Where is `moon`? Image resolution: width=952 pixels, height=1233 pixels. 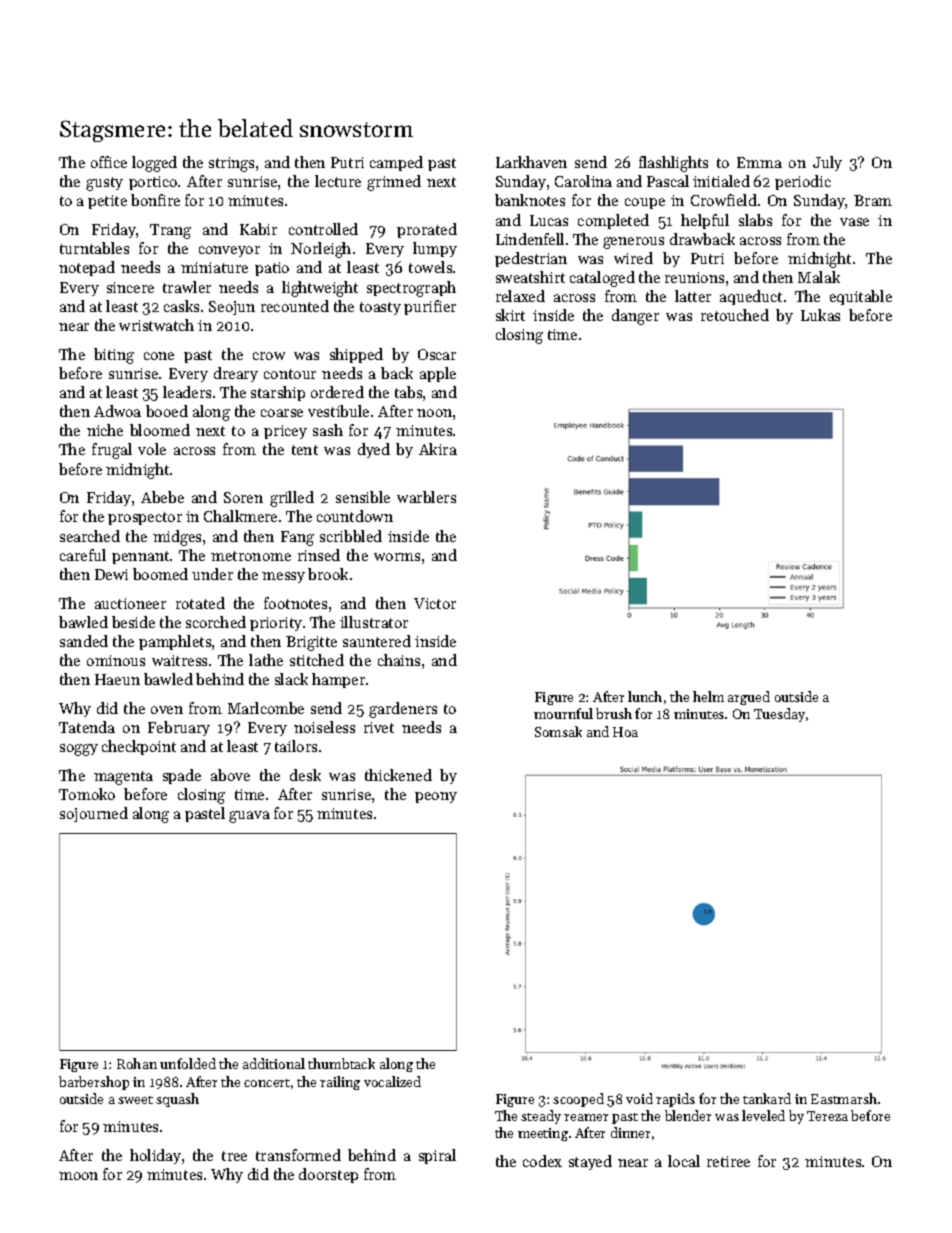
moon is located at coordinates (78, 1176).
